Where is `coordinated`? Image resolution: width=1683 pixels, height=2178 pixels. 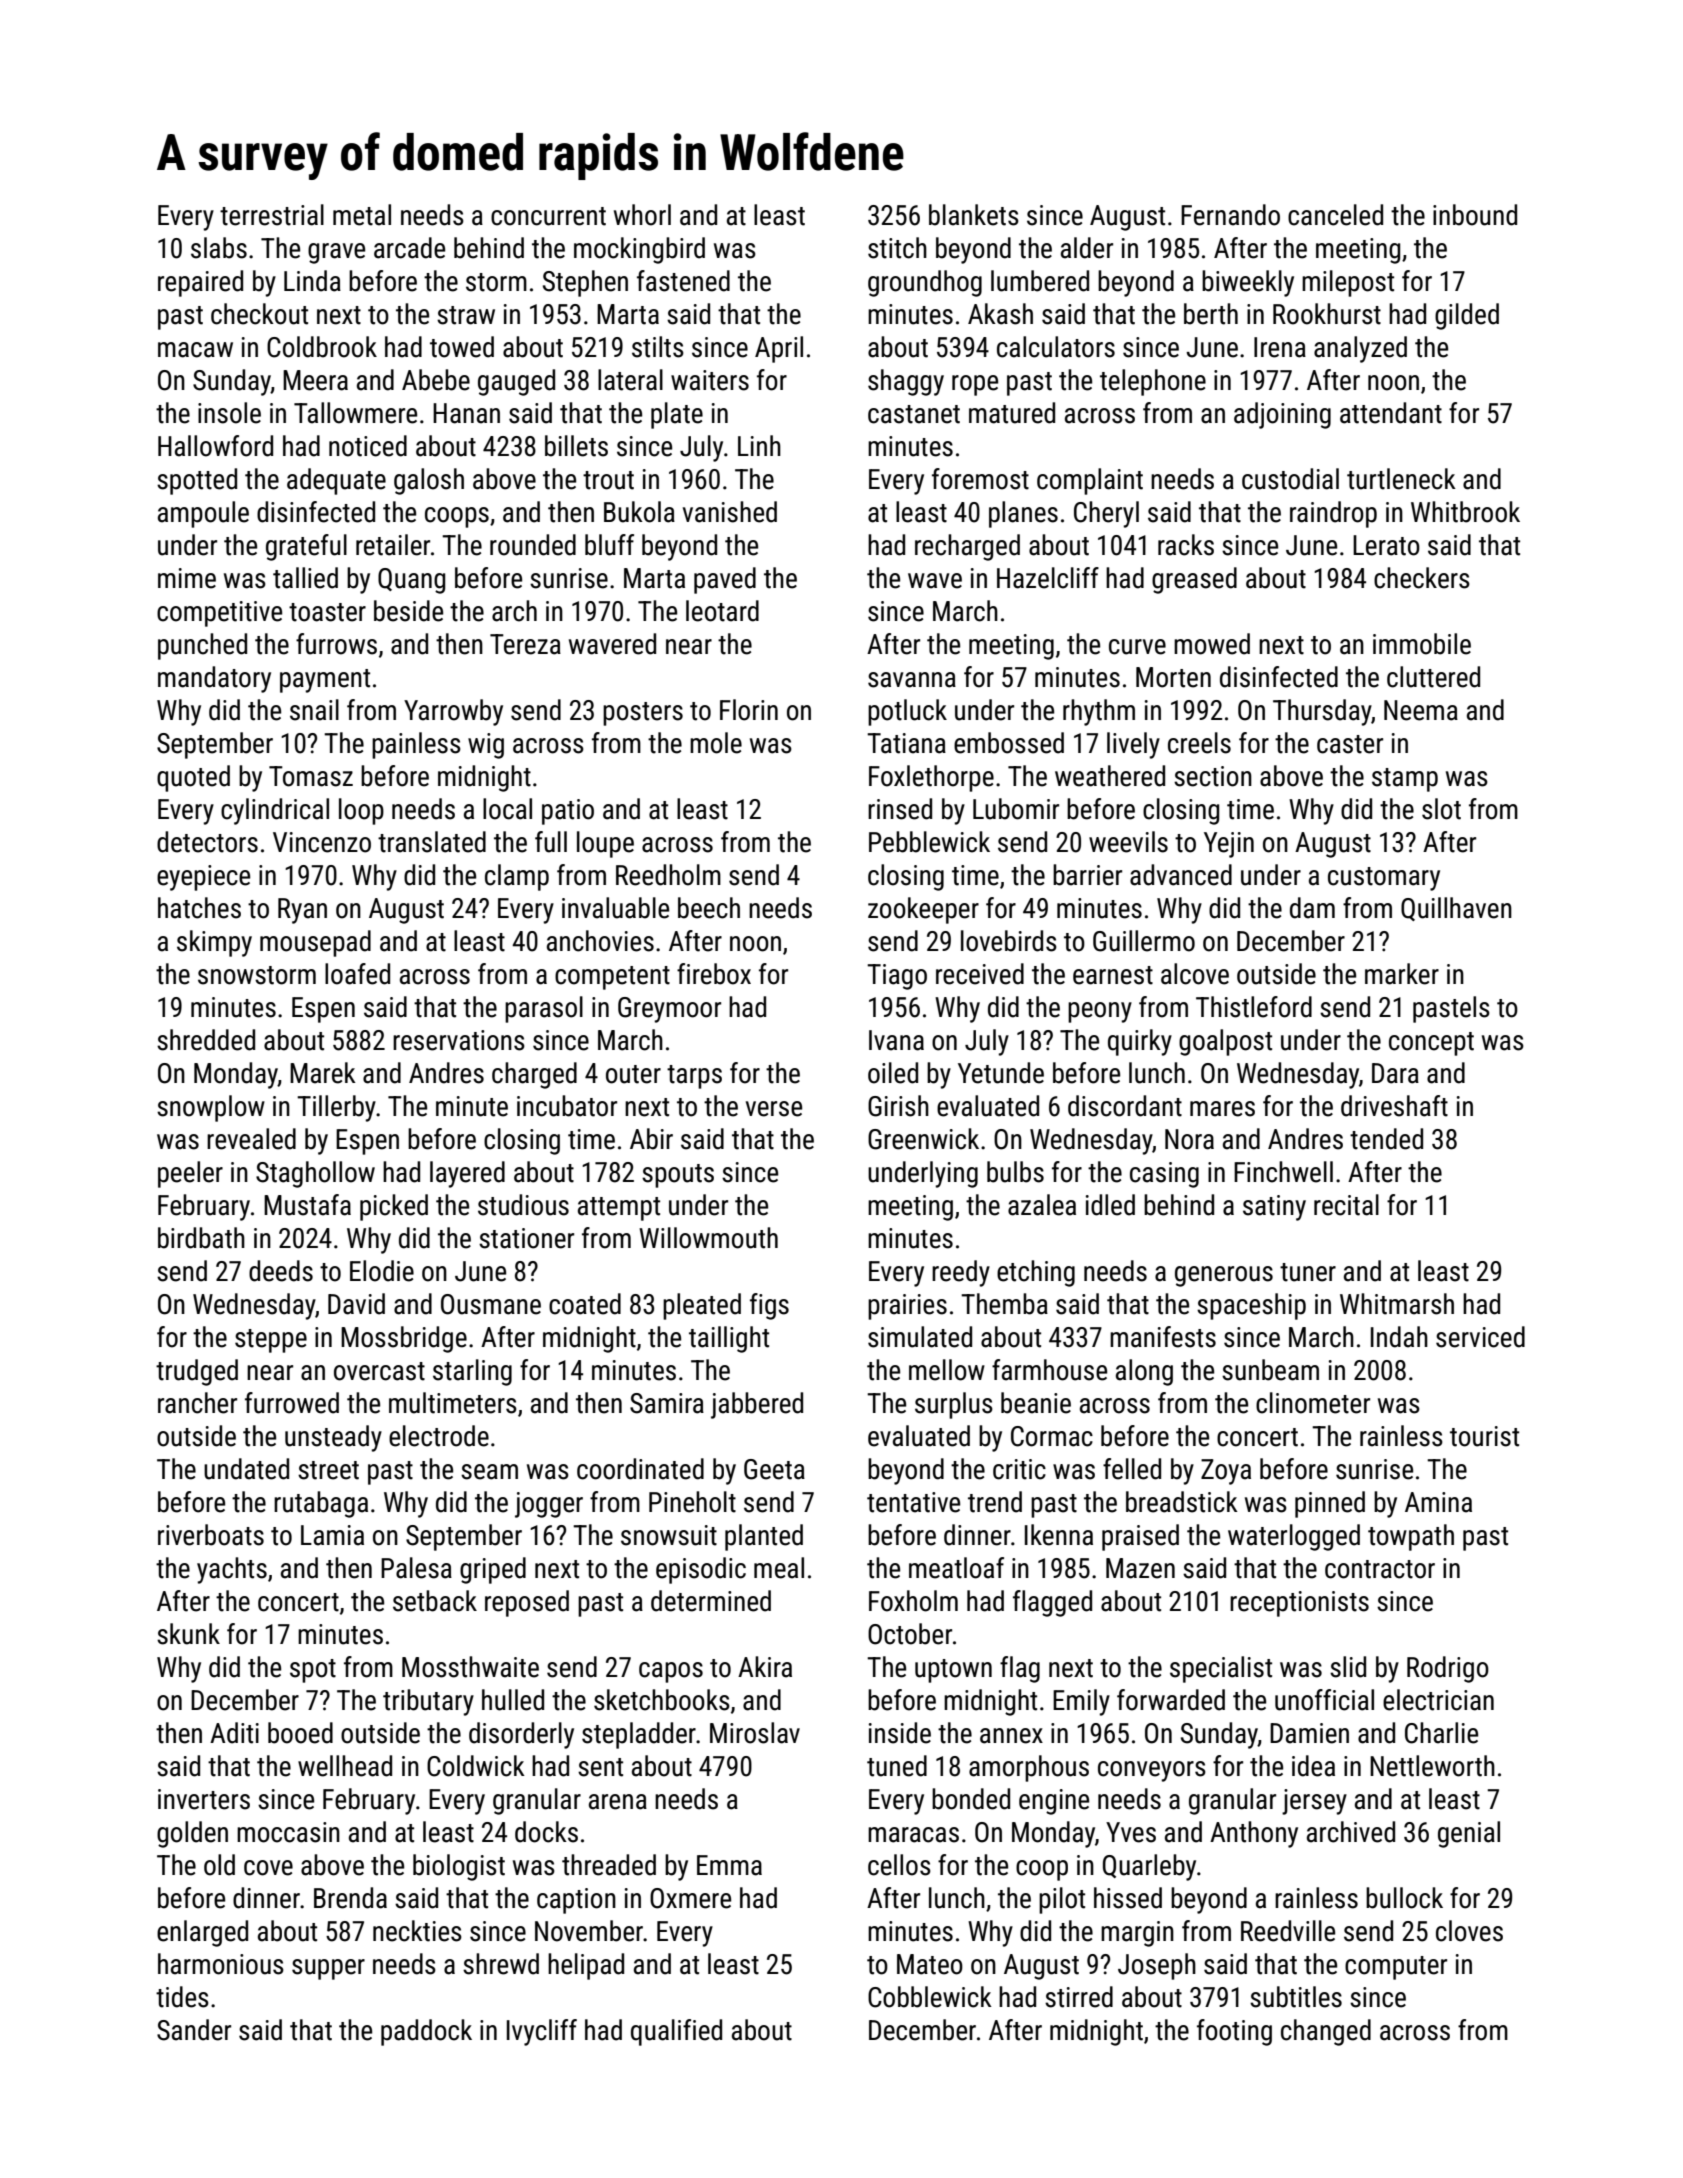 coordinated is located at coordinates (640, 1469).
